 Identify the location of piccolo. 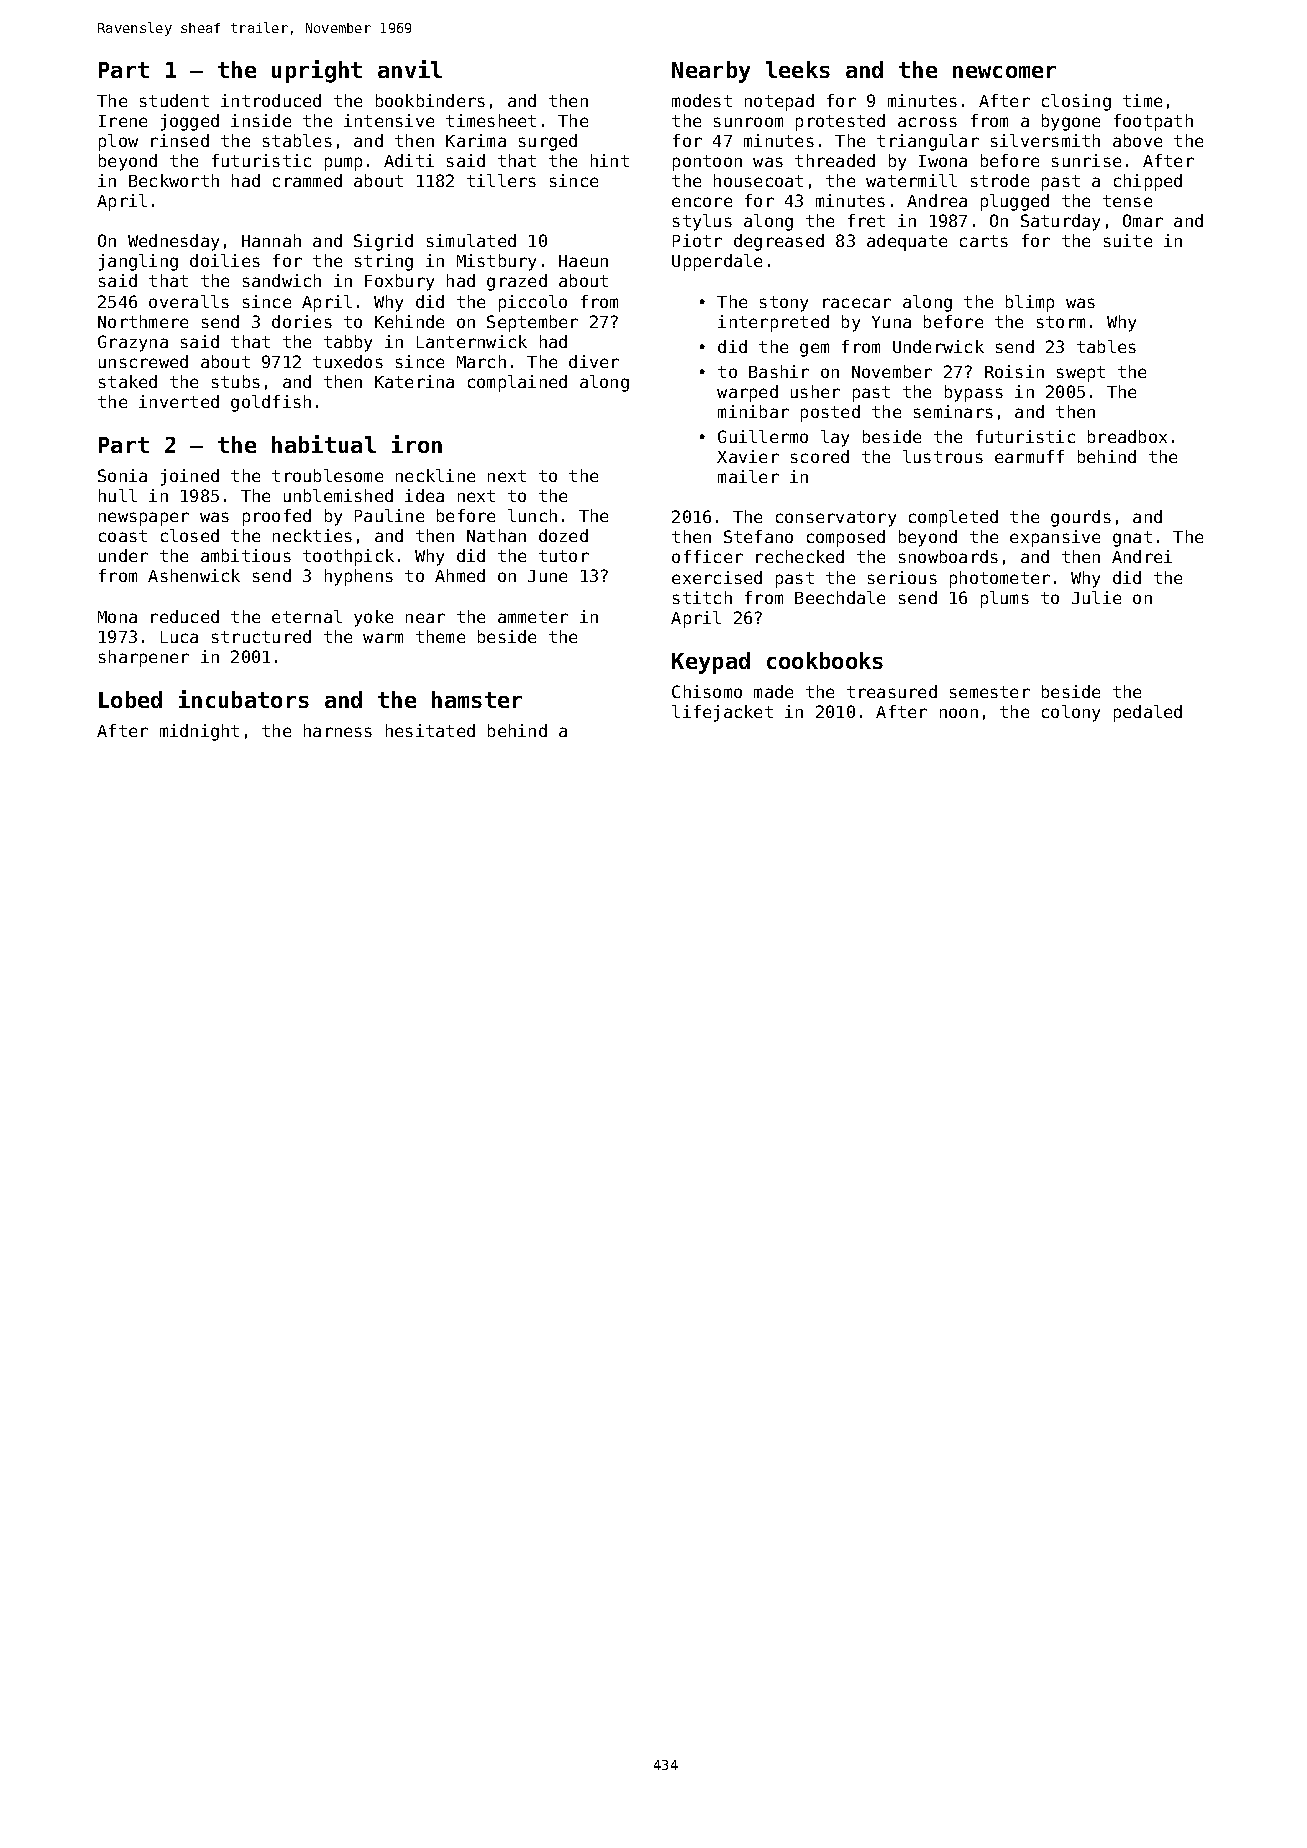
(533, 303).
